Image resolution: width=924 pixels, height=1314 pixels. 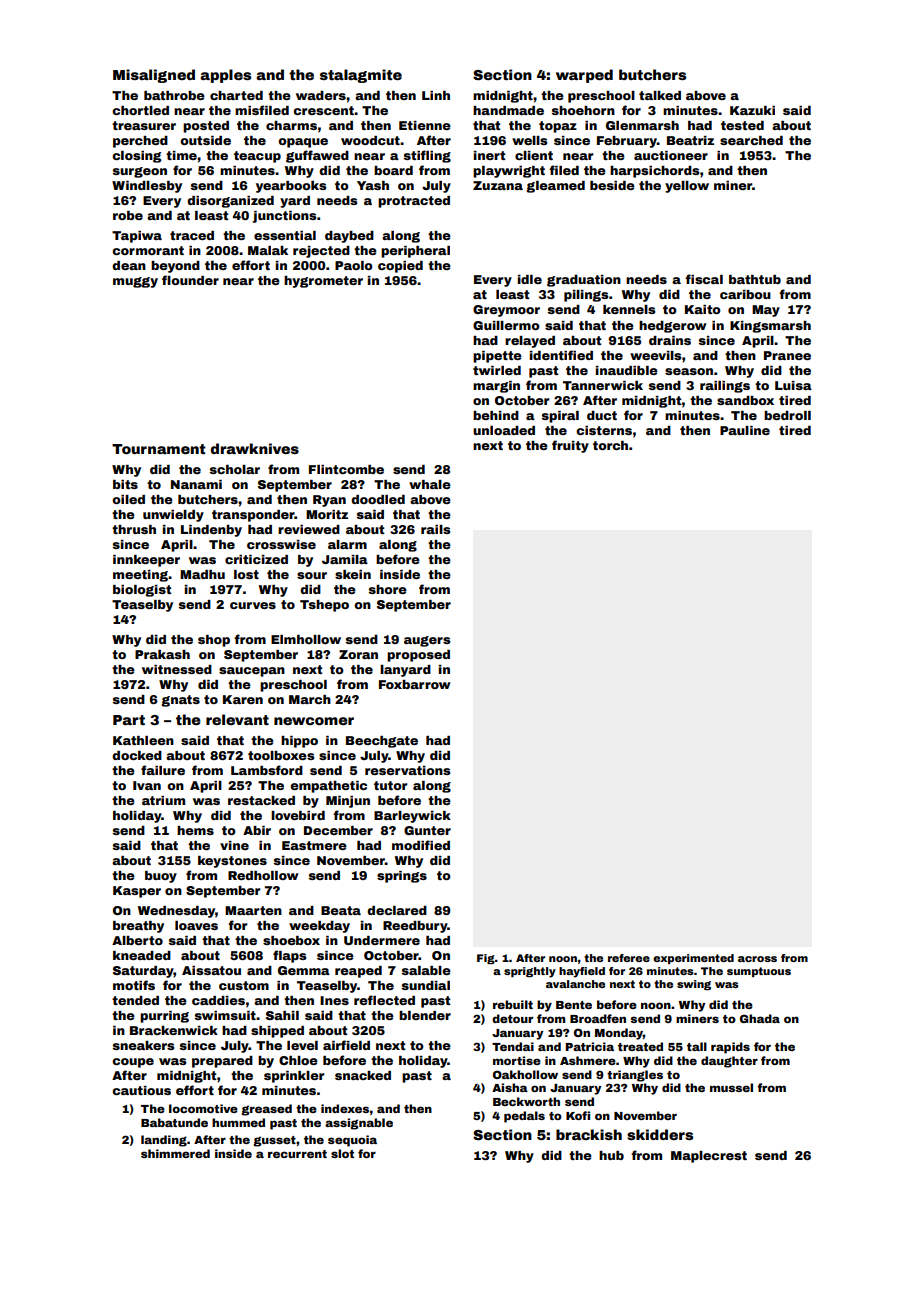 What do you see at coordinates (497, 357) in the screenshot?
I see `pipette` at bounding box center [497, 357].
